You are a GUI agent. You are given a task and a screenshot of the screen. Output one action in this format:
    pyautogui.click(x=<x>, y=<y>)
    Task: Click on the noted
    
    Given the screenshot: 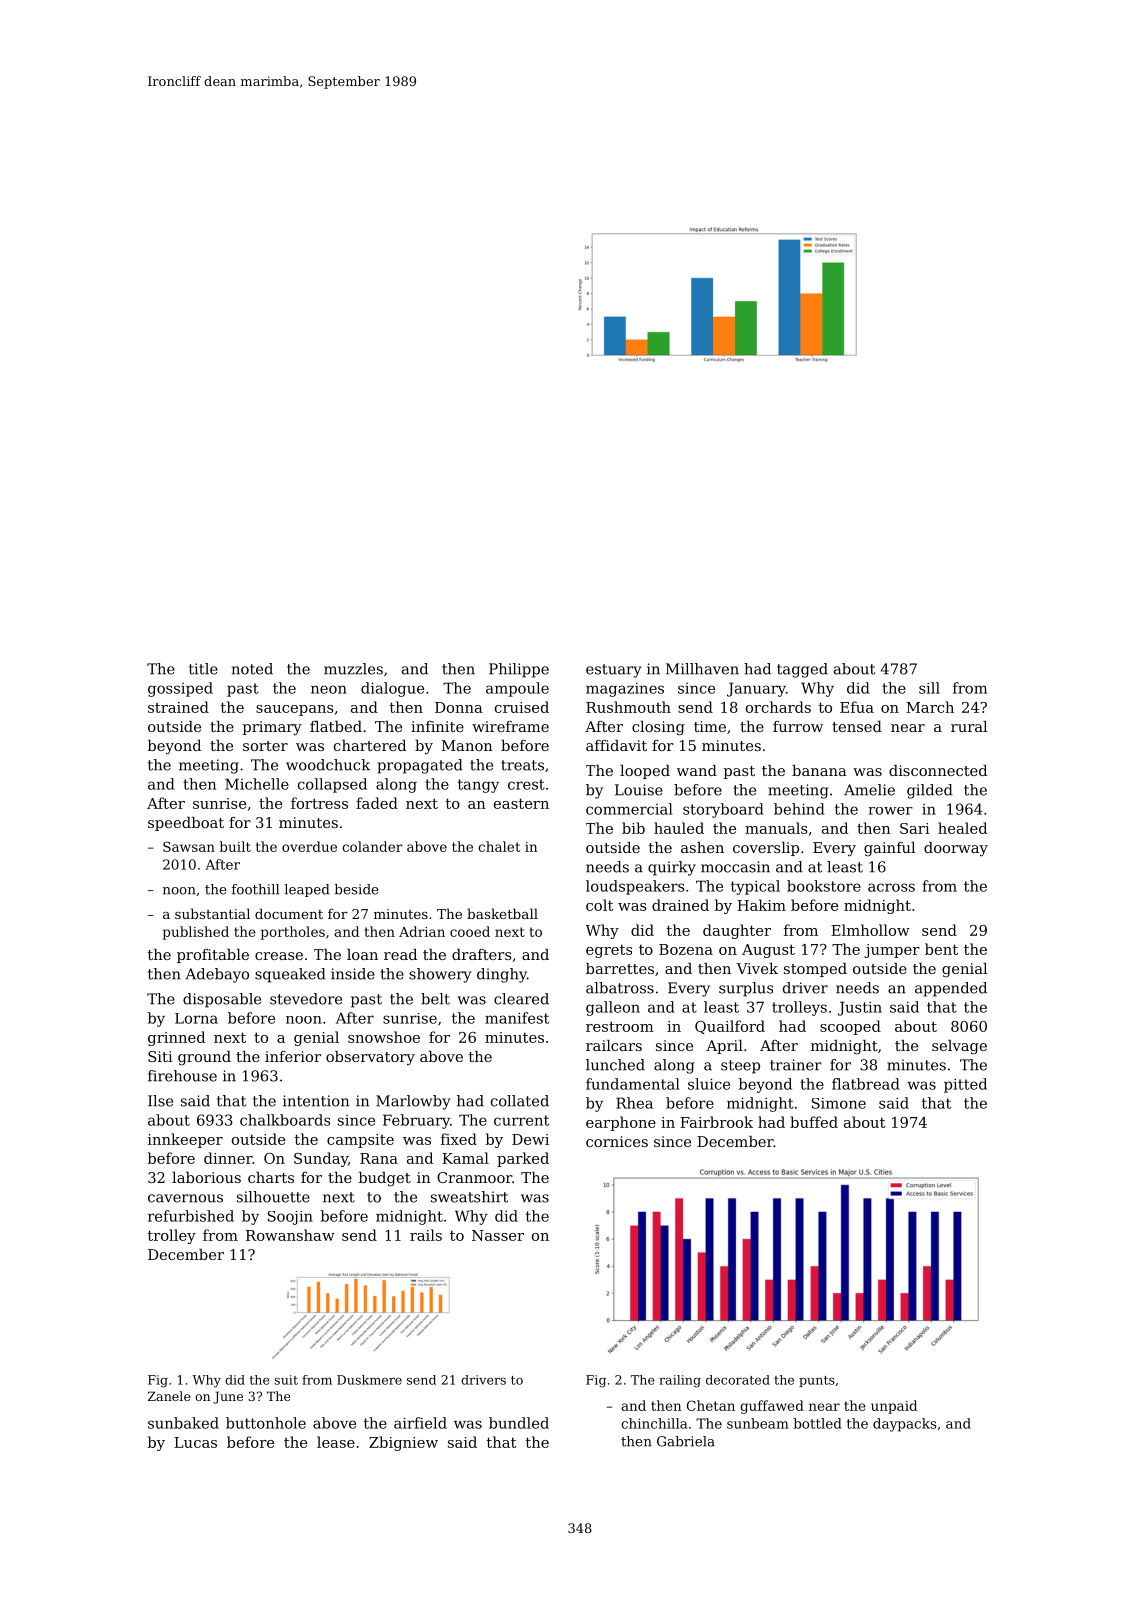 What is the action you would take?
    pyautogui.click(x=252, y=669)
